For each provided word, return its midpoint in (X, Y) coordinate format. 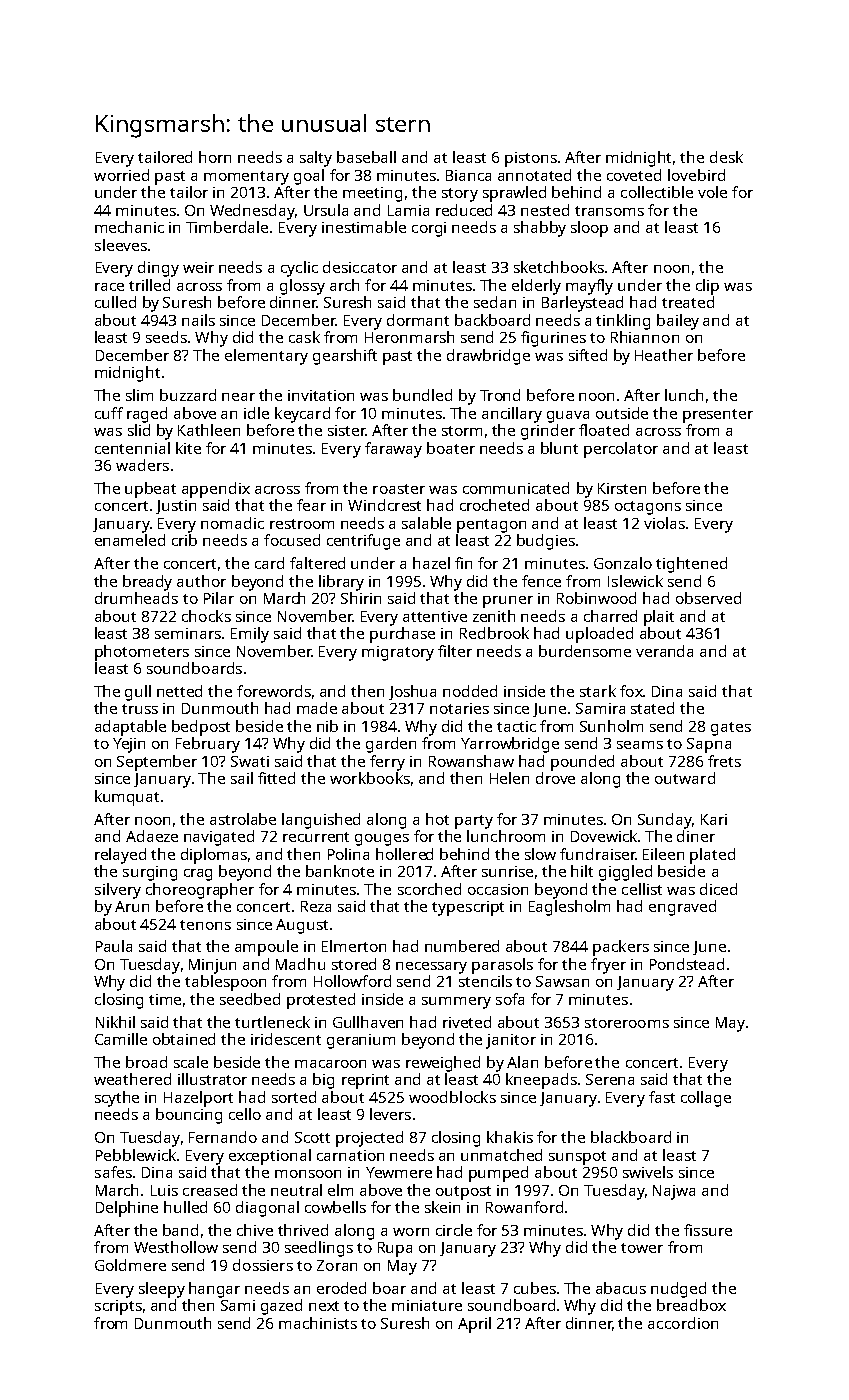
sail (242, 778)
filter (455, 651)
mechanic (129, 227)
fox (631, 691)
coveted (634, 175)
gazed (281, 1307)
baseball (366, 157)
